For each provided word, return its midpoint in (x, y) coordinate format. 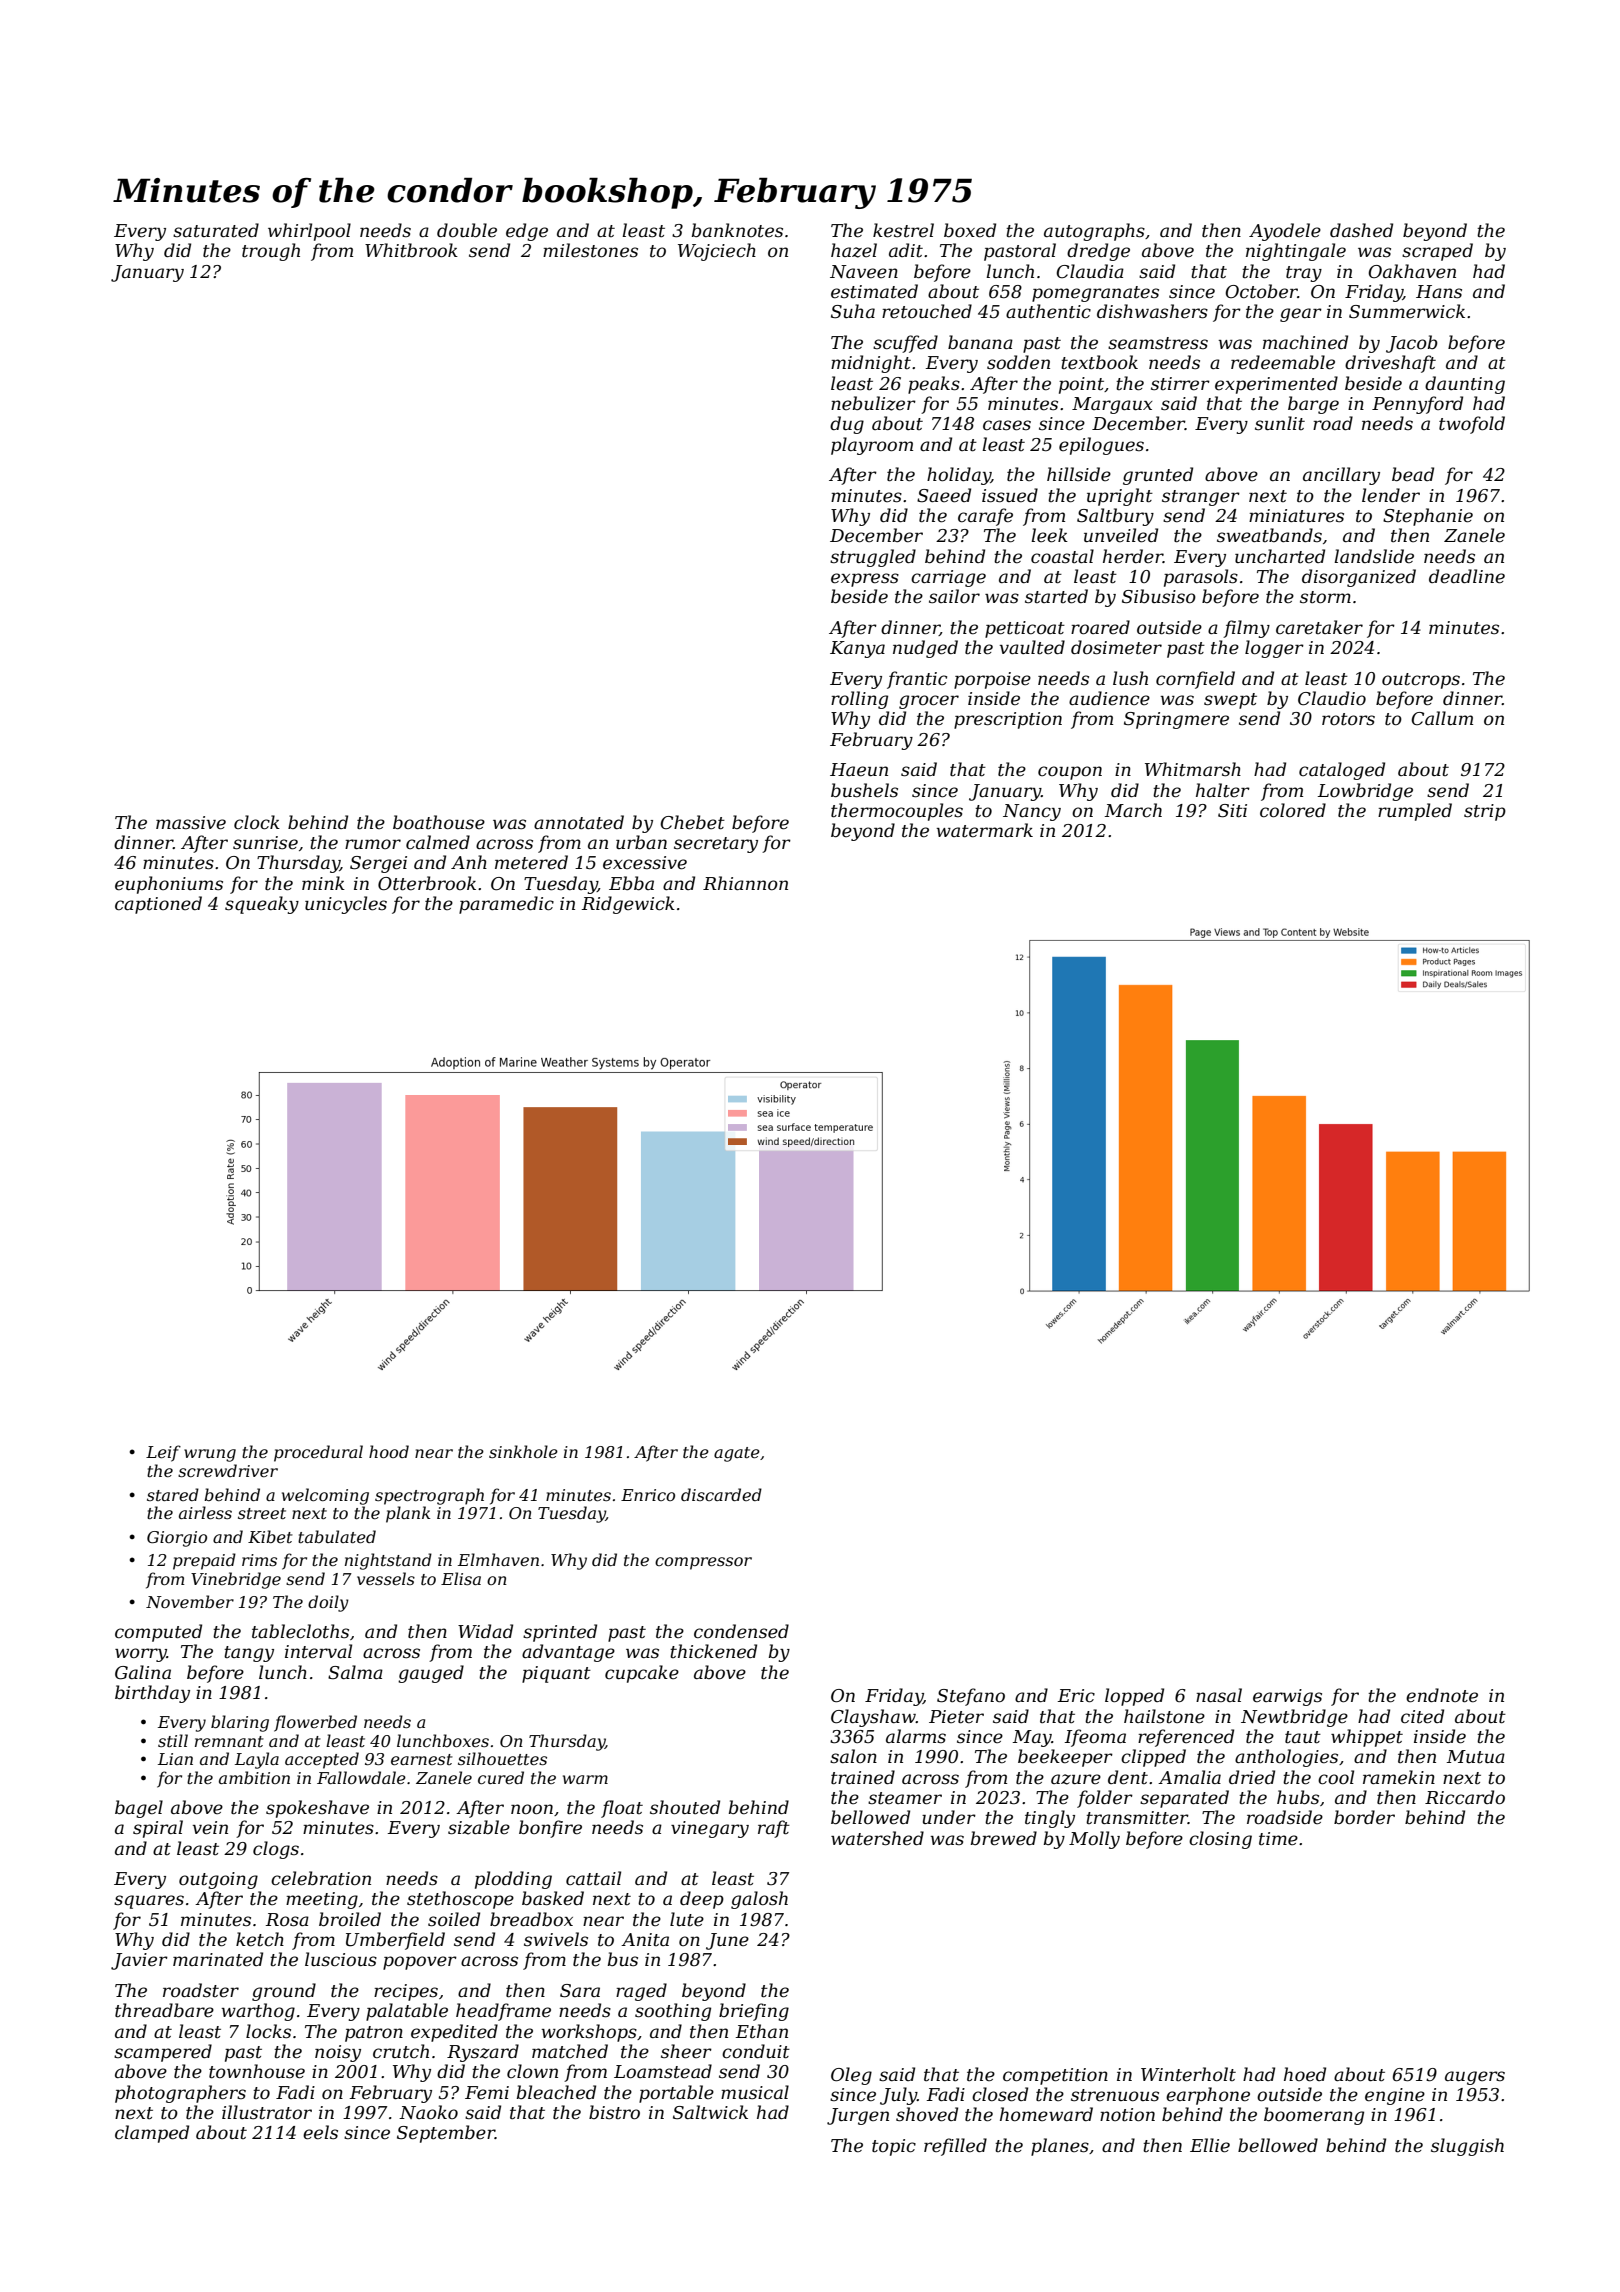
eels (320, 2132)
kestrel (903, 230)
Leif (163, 1453)
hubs (1298, 1797)
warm (585, 1779)
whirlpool (309, 232)
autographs (1094, 232)
